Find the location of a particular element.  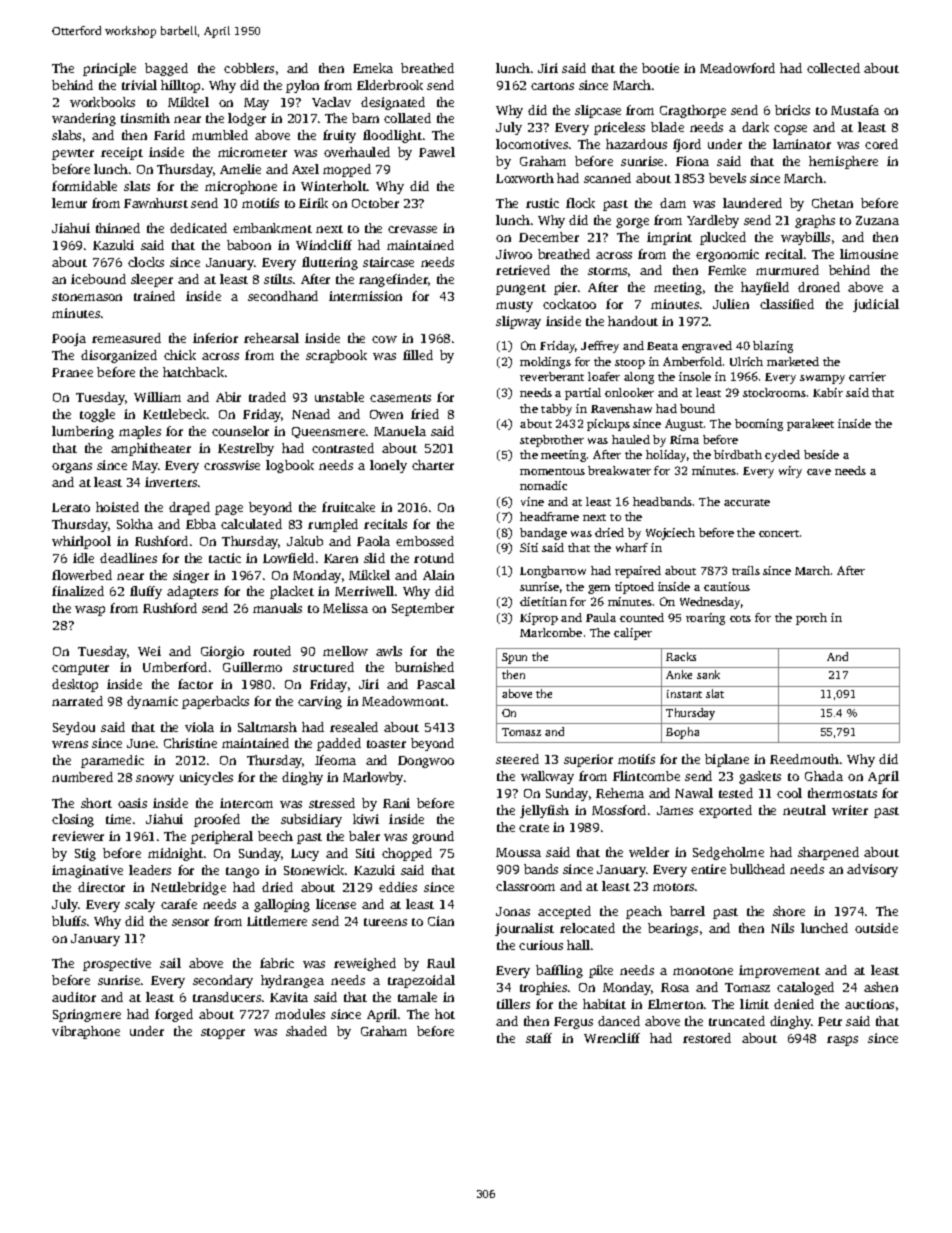

beech is located at coordinates (275, 836).
